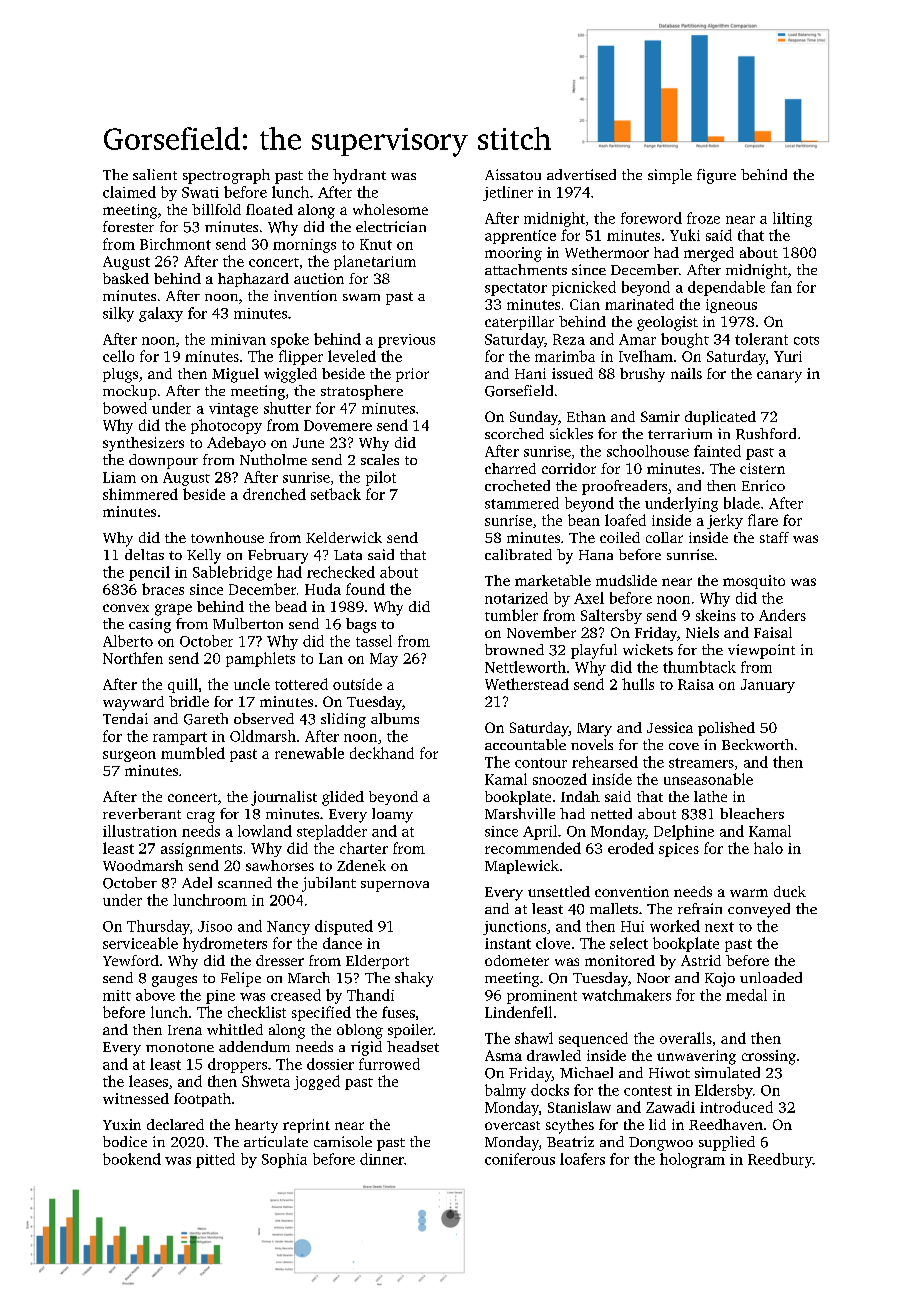 Image resolution: width=924 pixels, height=1311 pixels. I want to click on warm, so click(749, 893).
